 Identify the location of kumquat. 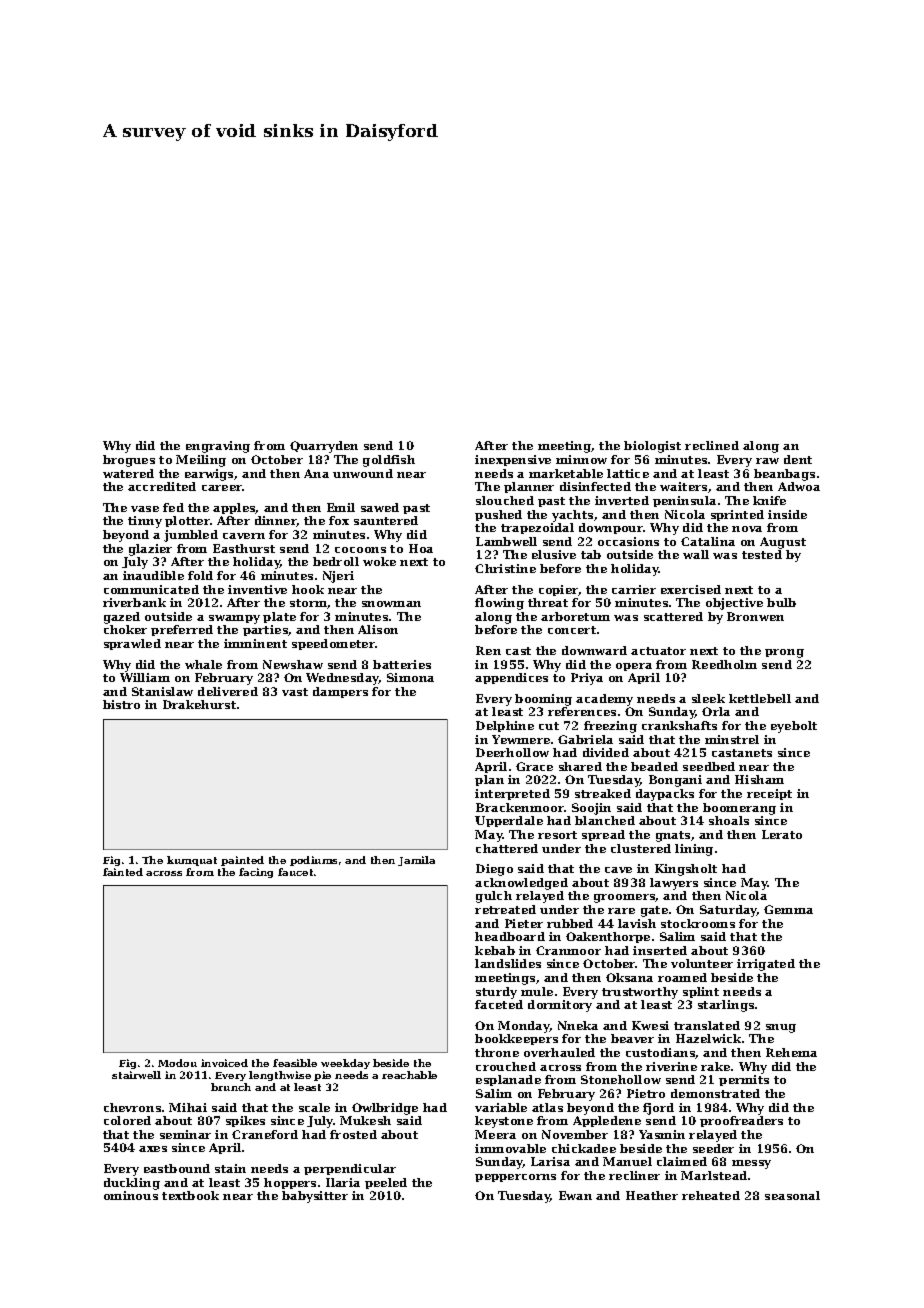
(192, 861).
